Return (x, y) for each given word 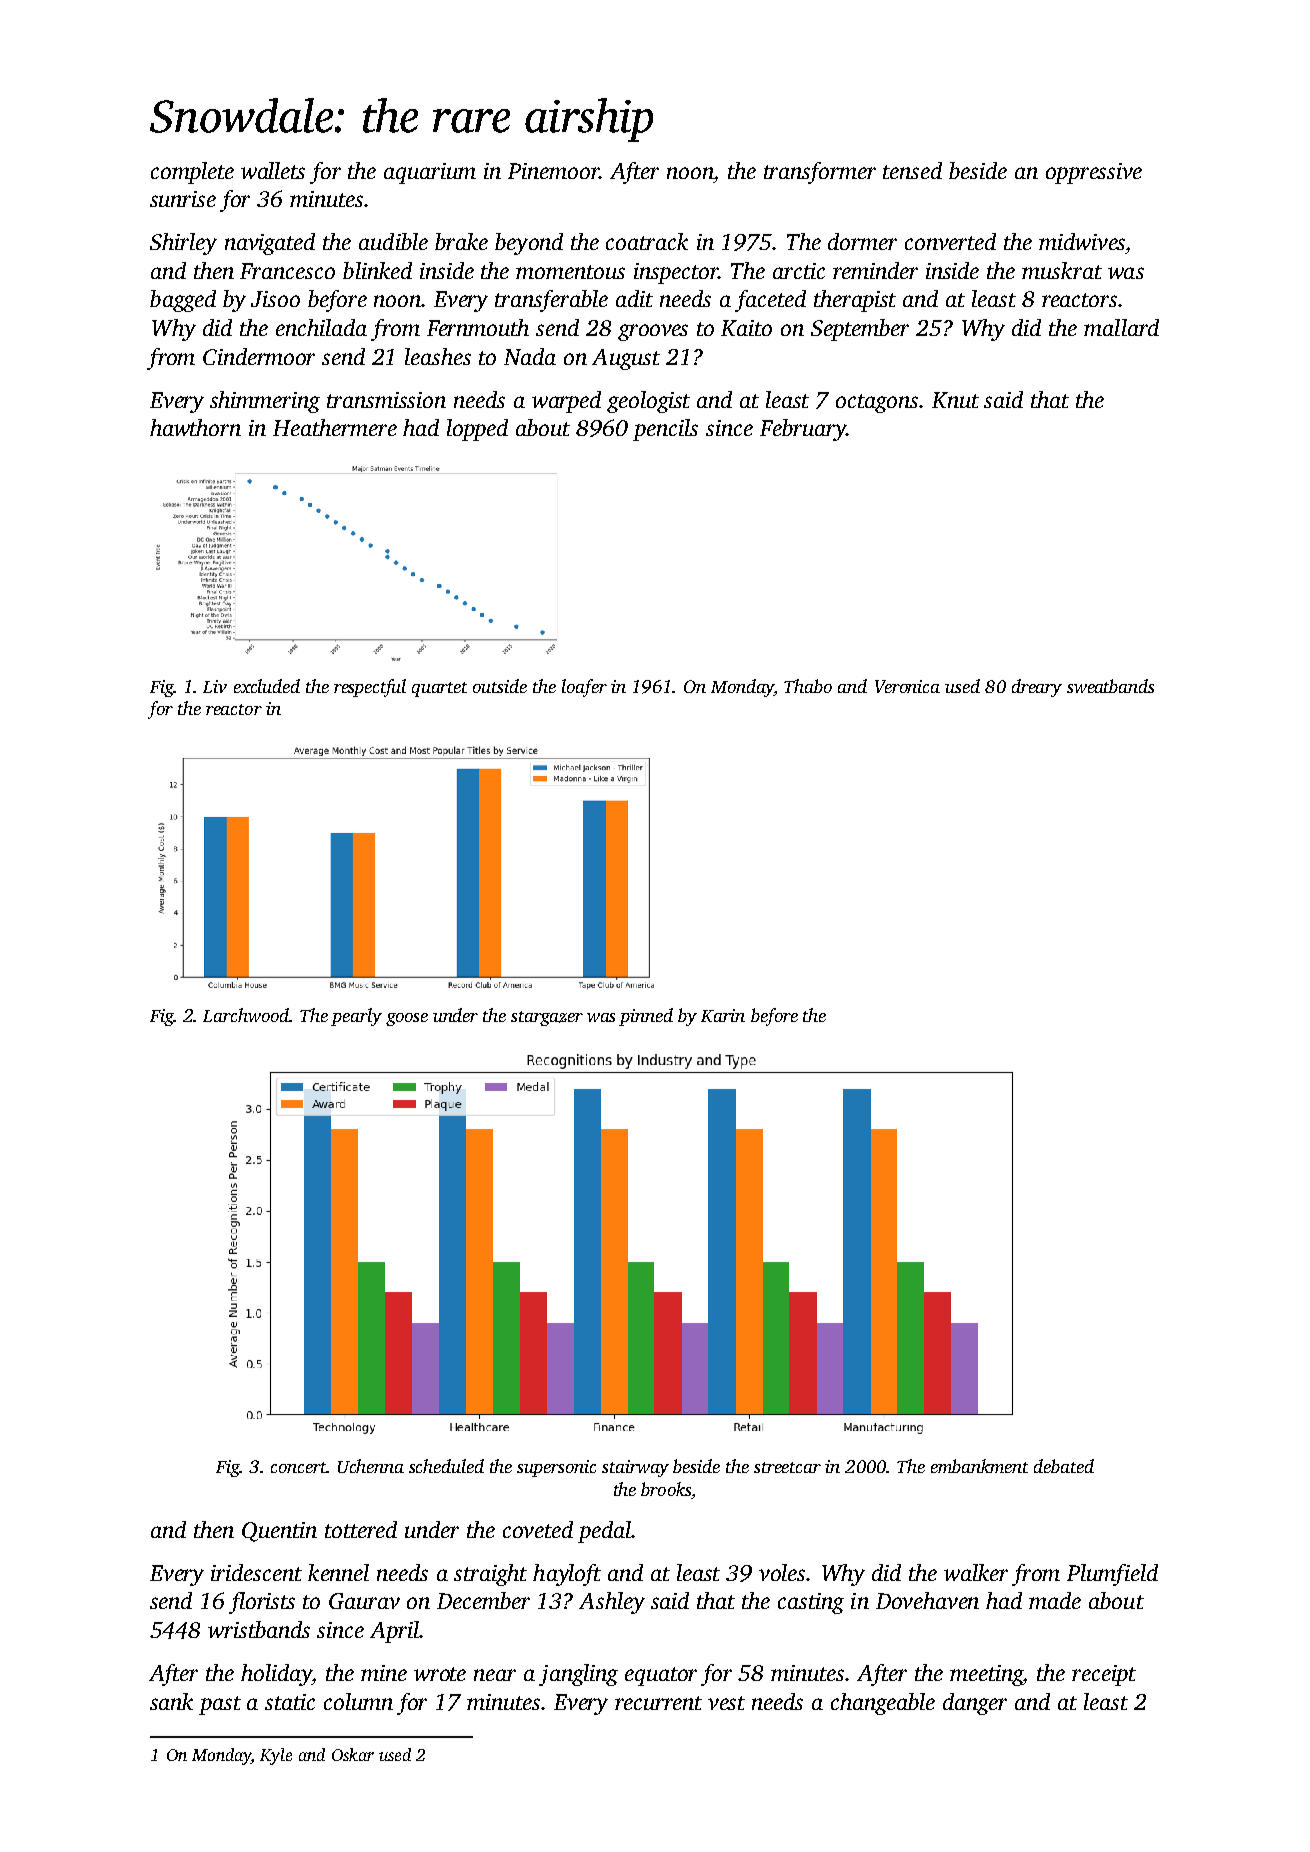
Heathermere (335, 427)
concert (298, 1467)
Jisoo (275, 299)
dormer (862, 241)
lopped (477, 430)
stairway (635, 1468)
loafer (584, 688)
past (220, 1705)
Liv (215, 686)
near (495, 1675)
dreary (1037, 688)
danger (975, 1704)
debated (1064, 1466)
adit (634, 298)
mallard (1121, 327)
